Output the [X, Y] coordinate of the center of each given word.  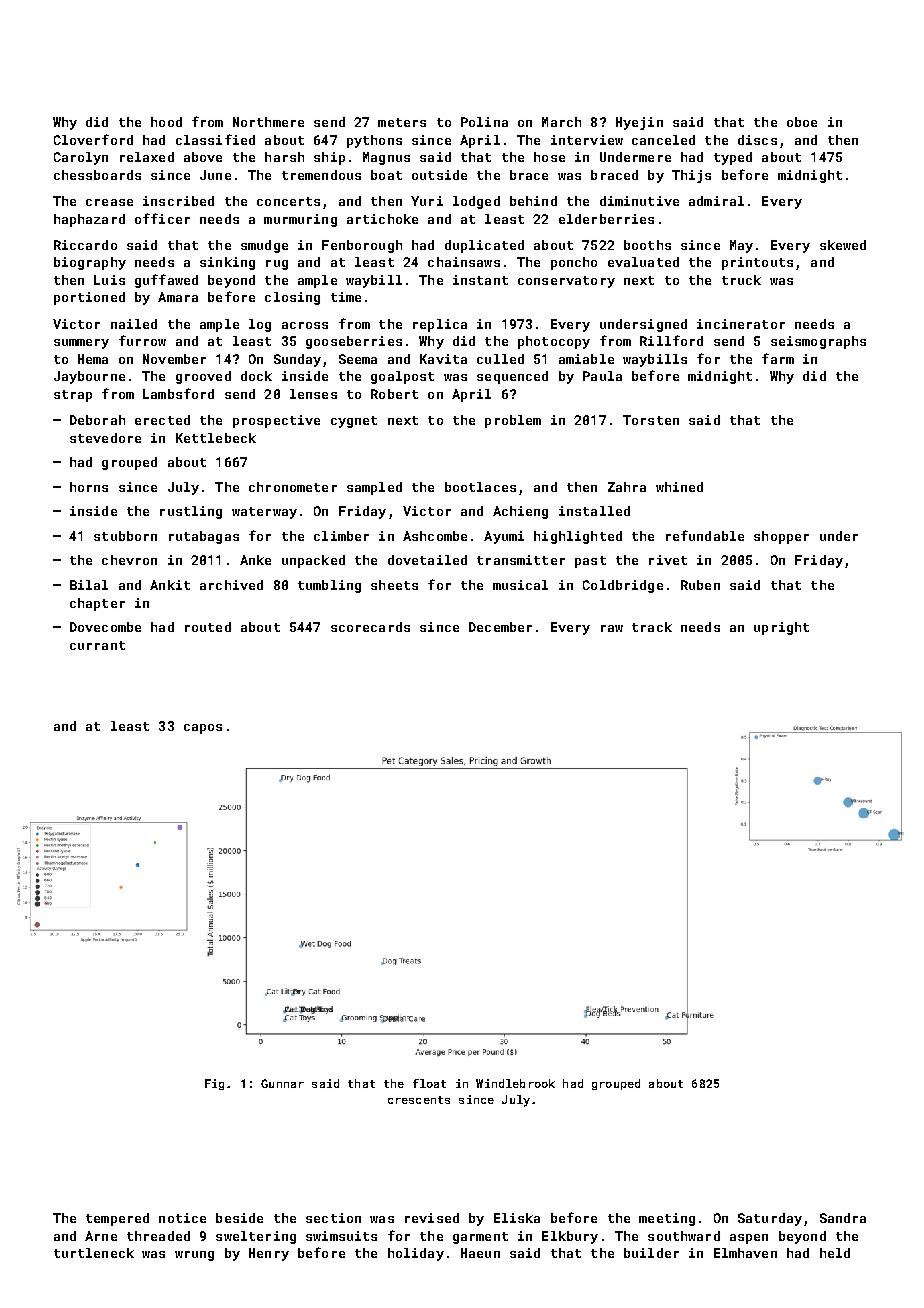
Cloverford [93, 139]
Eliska [517, 1218]
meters [402, 122]
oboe [802, 122]
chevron [129, 560]
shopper [781, 537]
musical [520, 585]
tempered [117, 1219]
